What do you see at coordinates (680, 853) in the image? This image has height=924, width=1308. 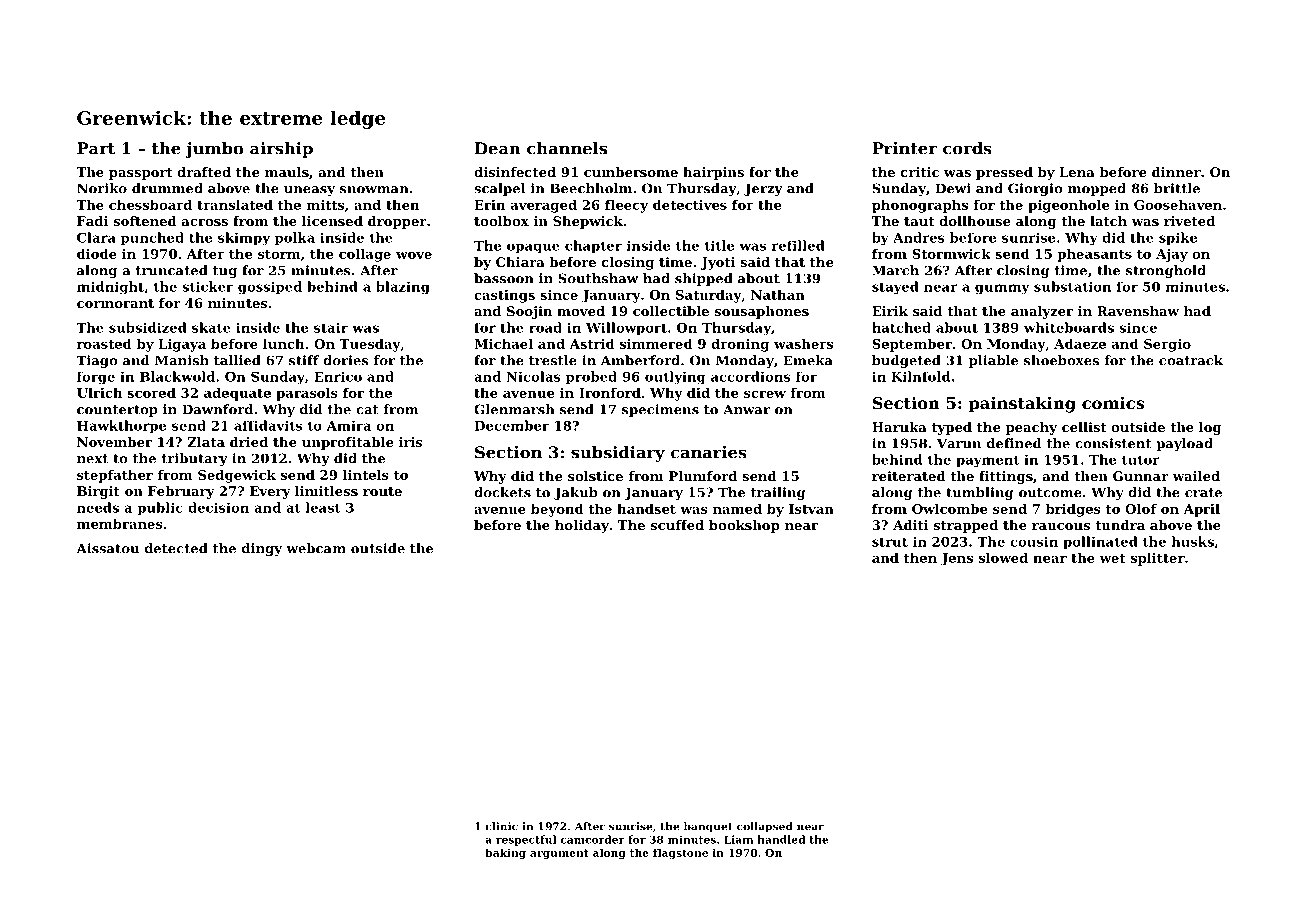 I see `flagstone` at bounding box center [680, 853].
